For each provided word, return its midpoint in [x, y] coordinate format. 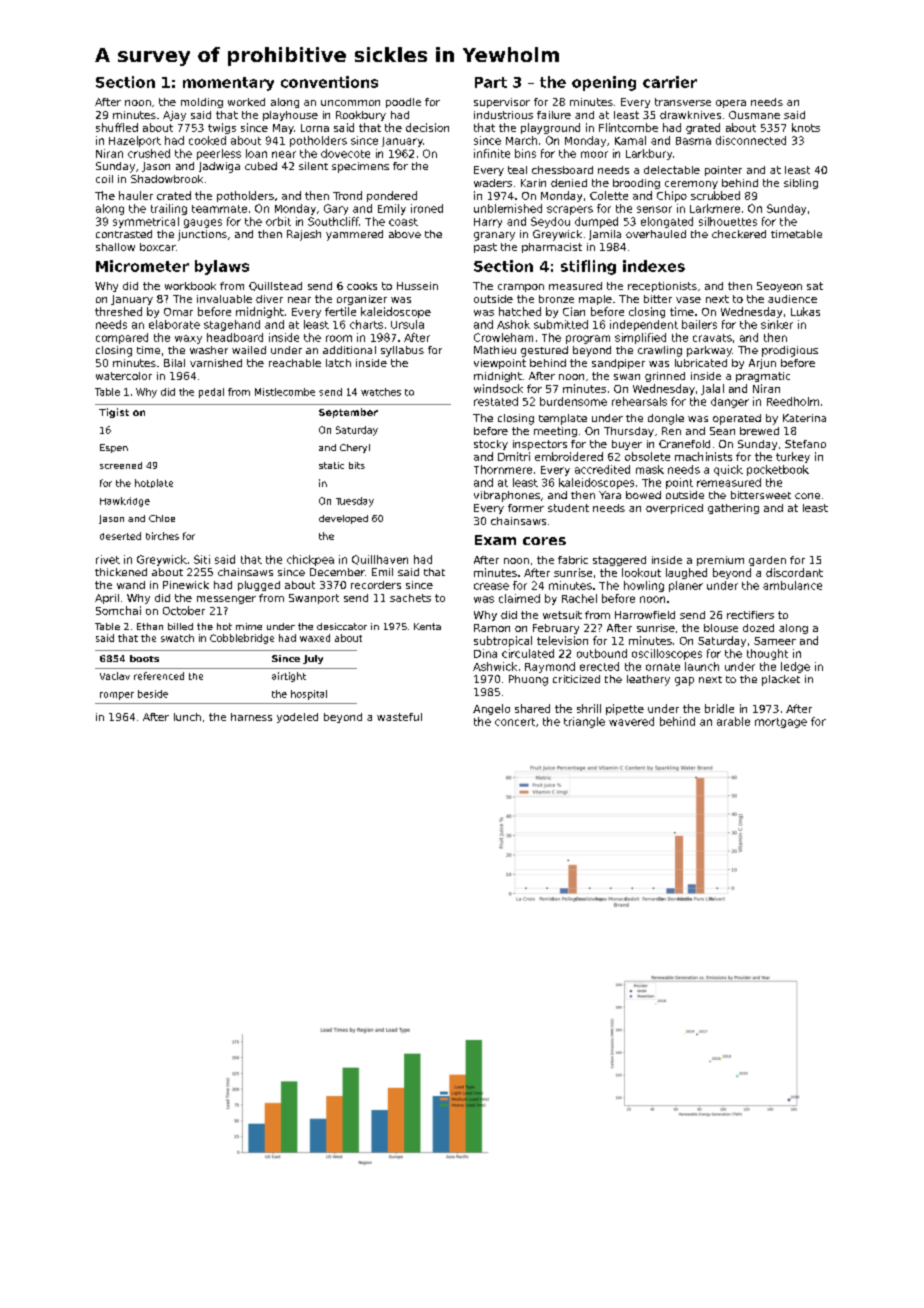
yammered [354, 235]
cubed [261, 166]
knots [806, 127]
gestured [544, 351]
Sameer [775, 641]
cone [807, 496]
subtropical [503, 641]
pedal [211, 393]
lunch [187, 717]
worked [246, 102]
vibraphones [507, 496]
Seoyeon [779, 287]
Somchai [118, 610]
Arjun [762, 364]
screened [121, 465]
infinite [492, 153]
